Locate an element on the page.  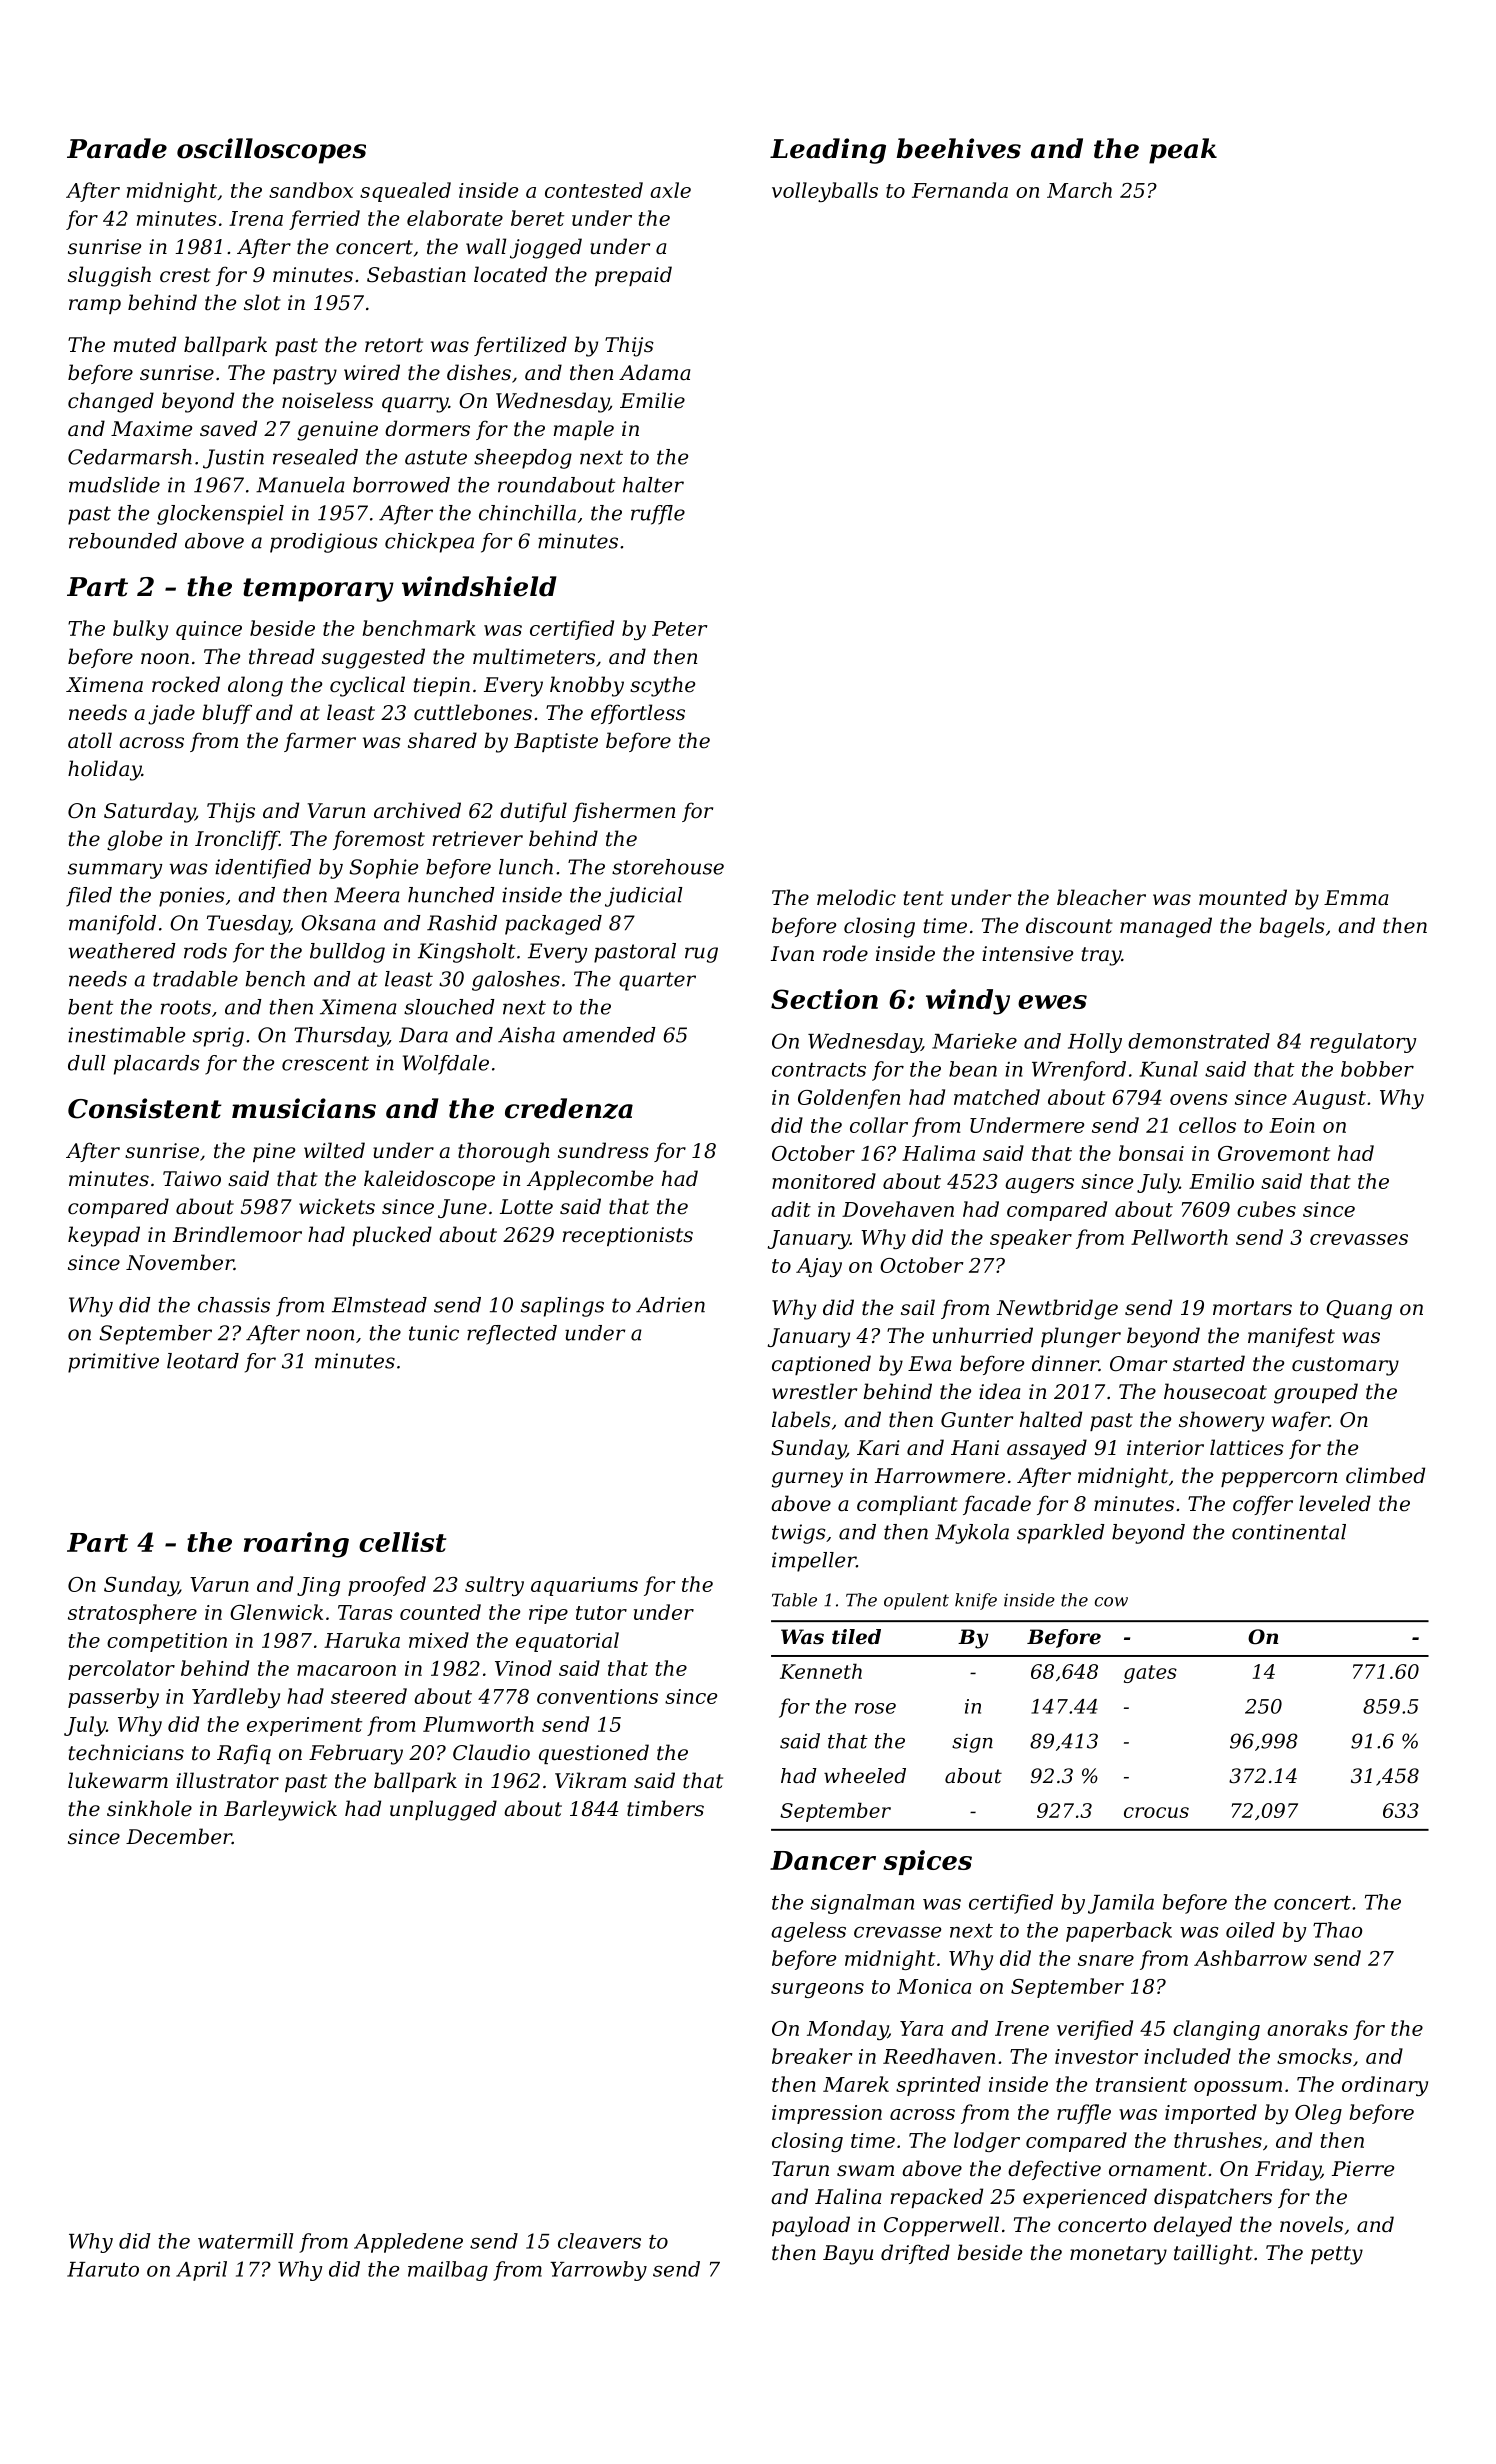
equatorial is located at coordinates (567, 1642).
